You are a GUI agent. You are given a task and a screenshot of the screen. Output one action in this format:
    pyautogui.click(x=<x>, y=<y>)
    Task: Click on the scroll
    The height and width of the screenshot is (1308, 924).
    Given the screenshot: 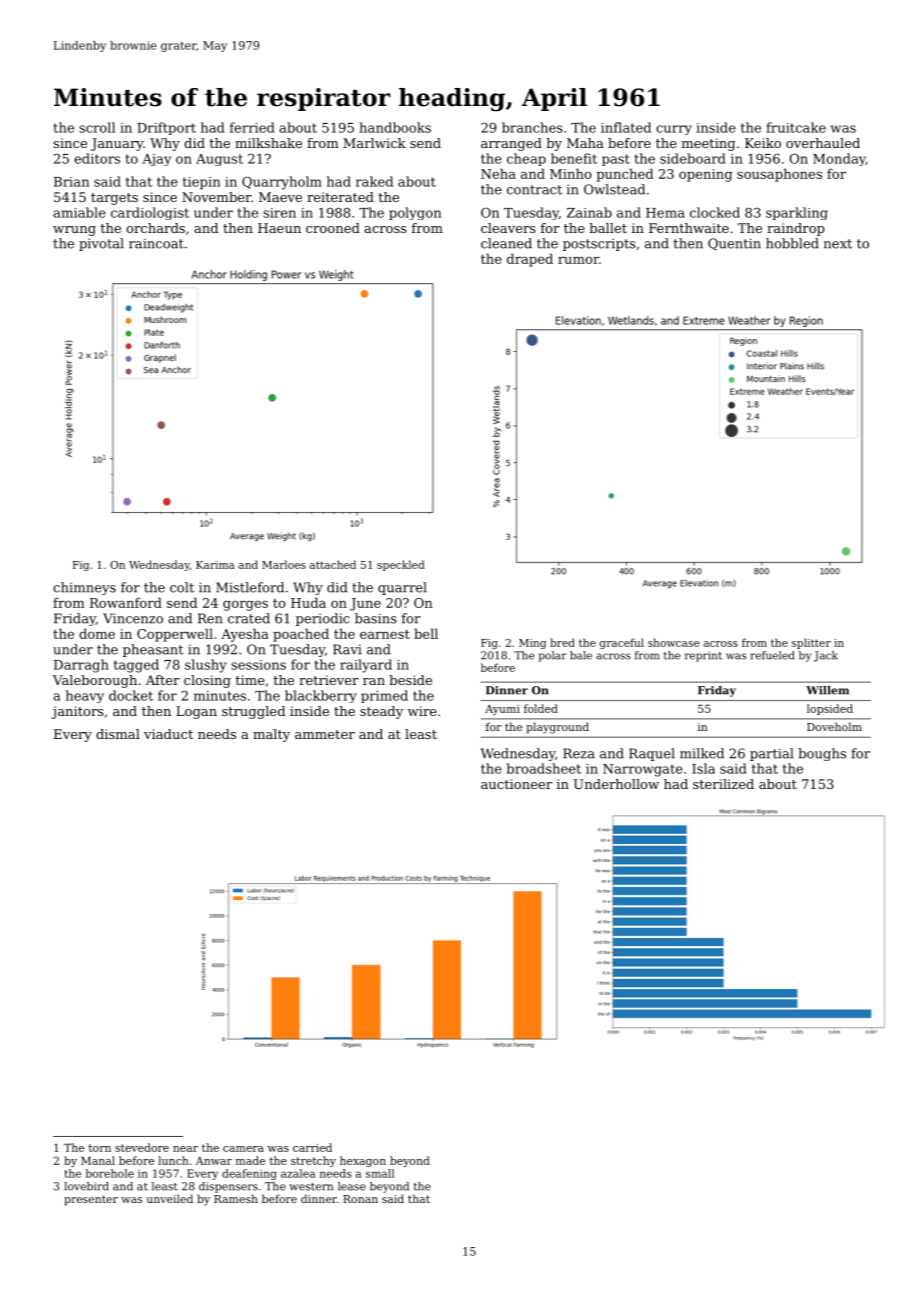 What is the action you would take?
    pyautogui.click(x=97, y=127)
